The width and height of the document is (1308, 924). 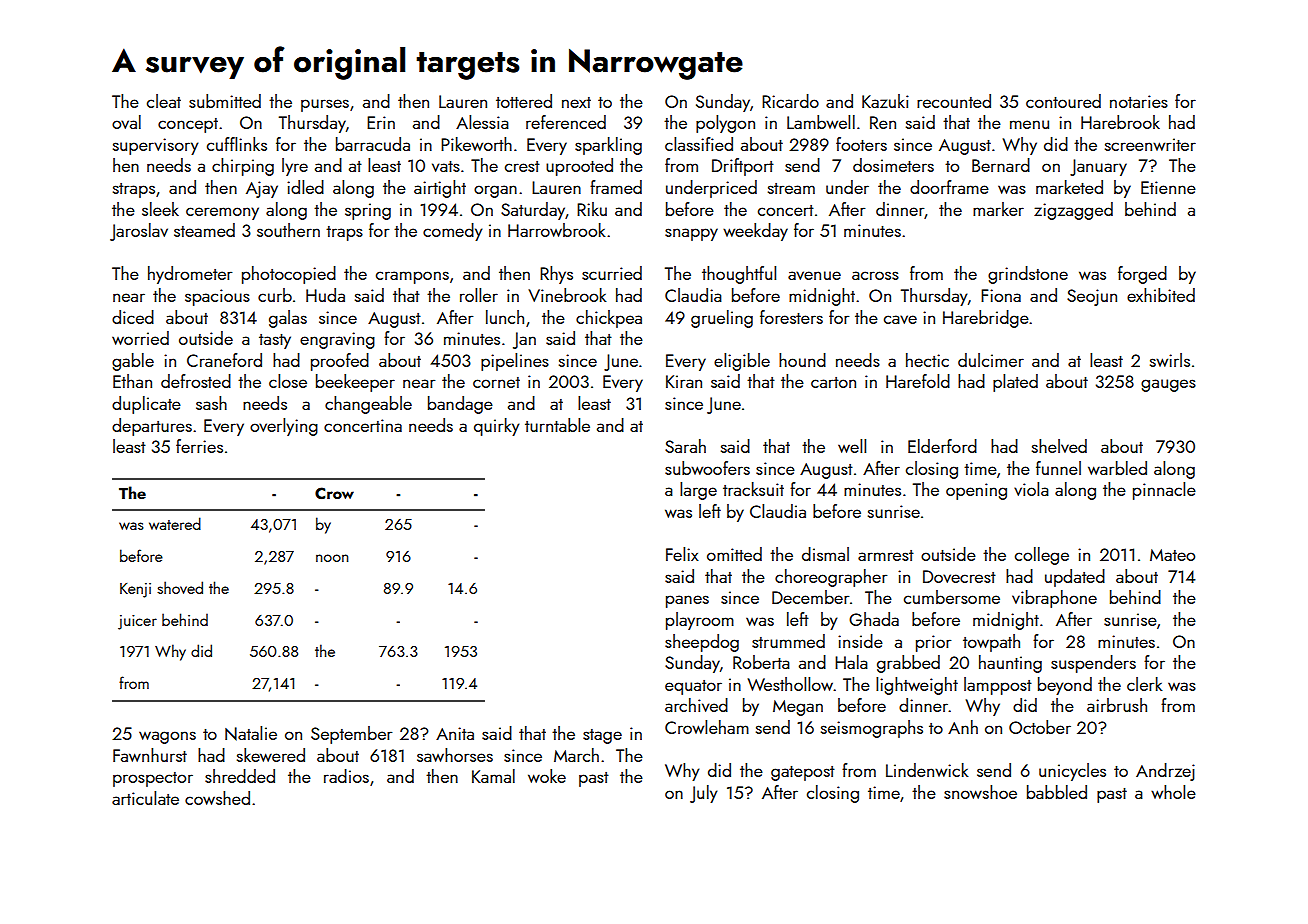 What do you see at coordinates (703, 794) in the document?
I see `July` at bounding box center [703, 794].
